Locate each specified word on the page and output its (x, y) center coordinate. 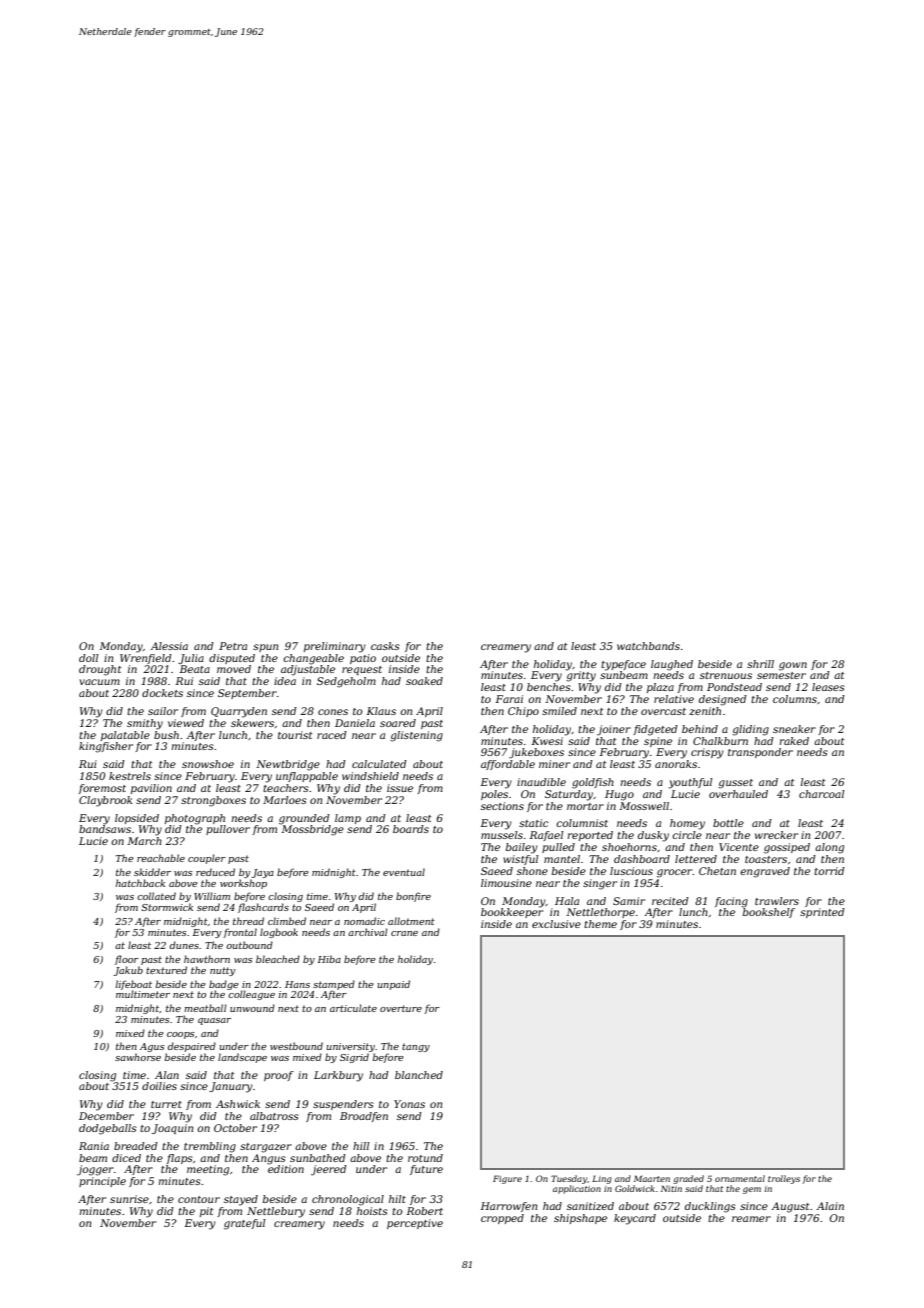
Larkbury (338, 1076)
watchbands (648, 646)
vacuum (99, 682)
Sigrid (354, 1058)
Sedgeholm (346, 682)
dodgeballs (108, 1129)
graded (688, 1179)
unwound (252, 1008)
